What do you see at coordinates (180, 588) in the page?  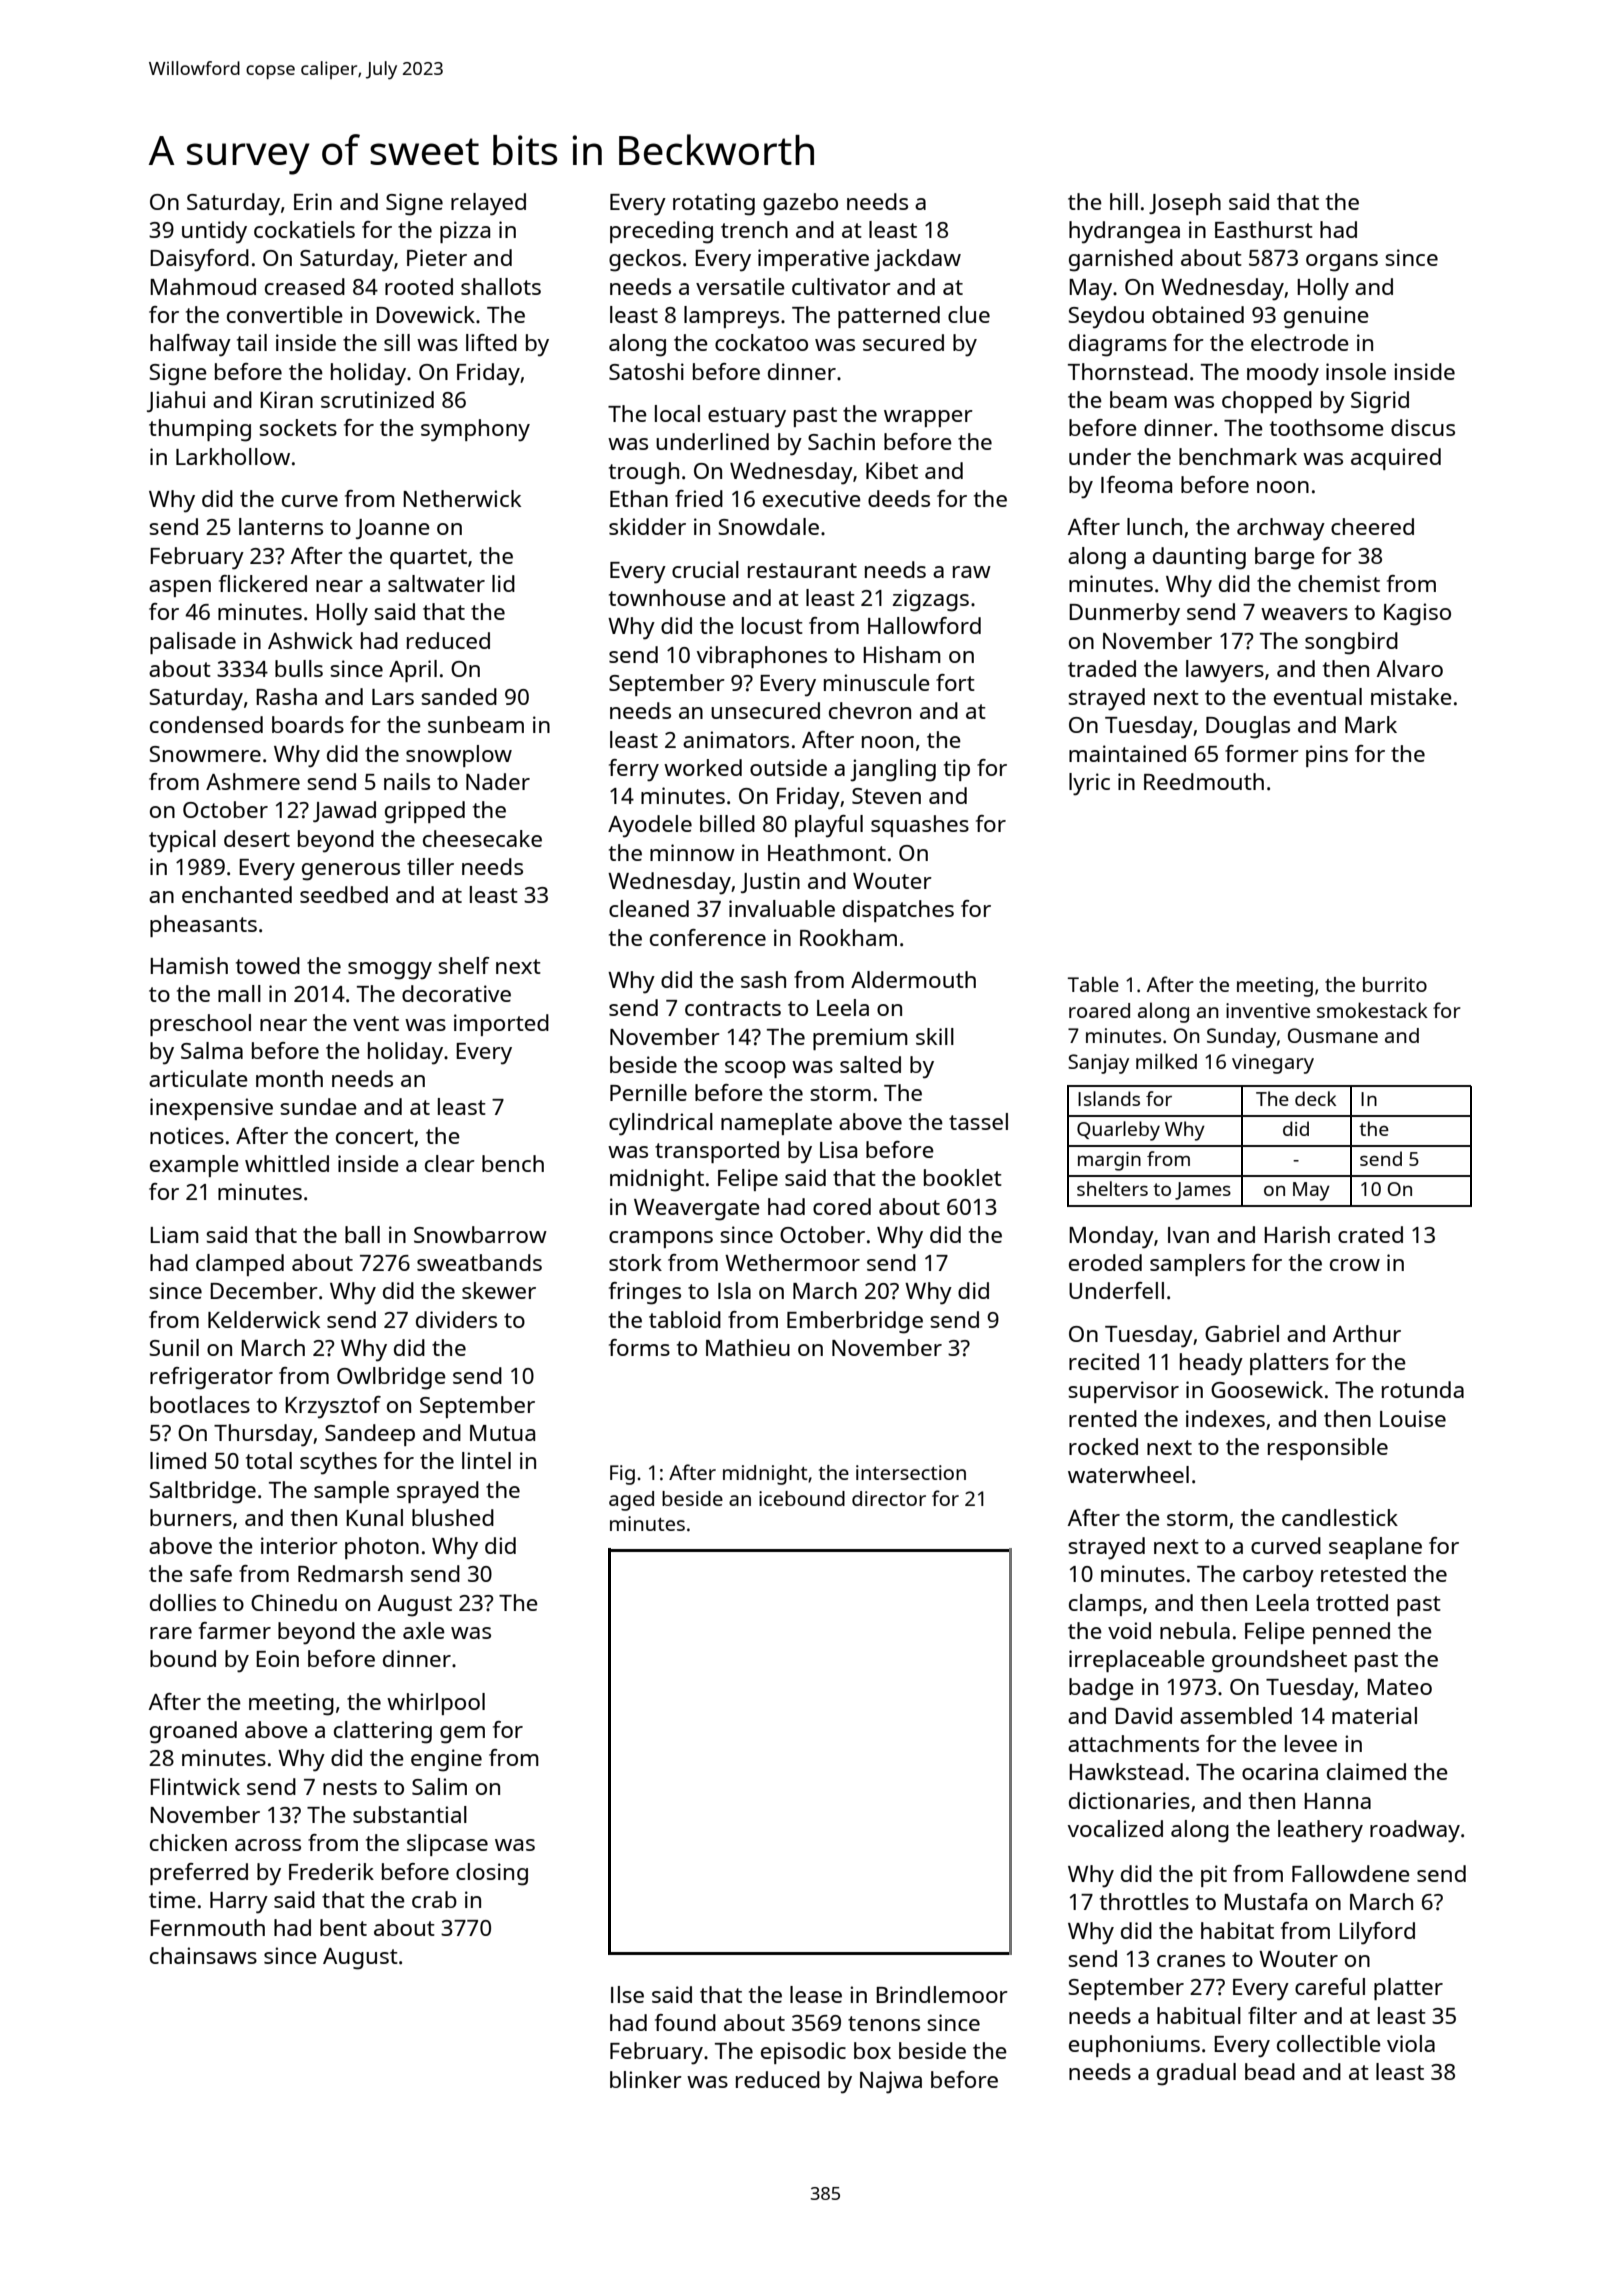 I see `aspen` at bounding box center [180, 588].
